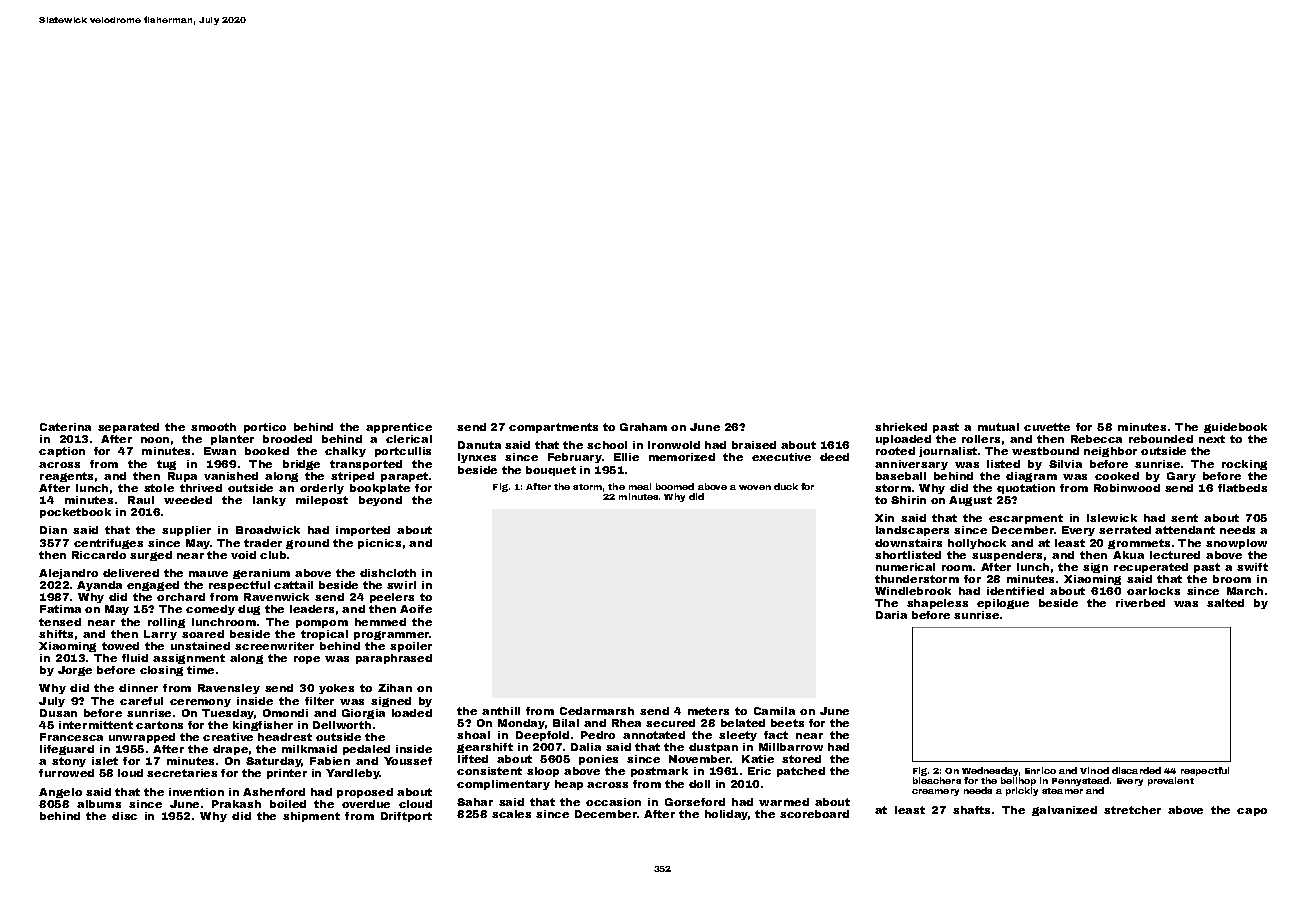 The width and height of the screenshot is (1308, 924). I want to click on holiday, so click(726, 815).
